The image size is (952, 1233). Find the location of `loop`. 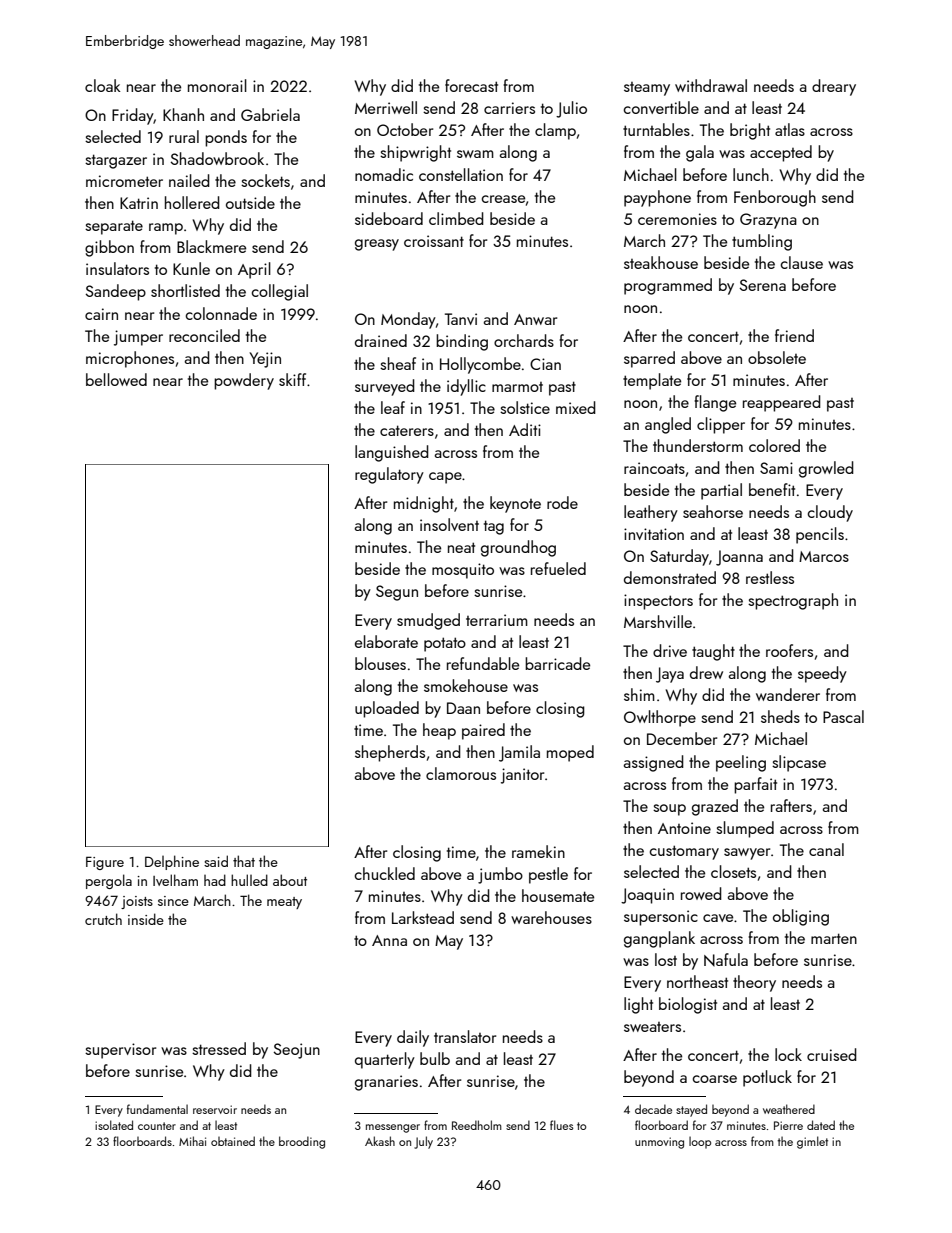

loop is located at coordinates (700, 1142).
